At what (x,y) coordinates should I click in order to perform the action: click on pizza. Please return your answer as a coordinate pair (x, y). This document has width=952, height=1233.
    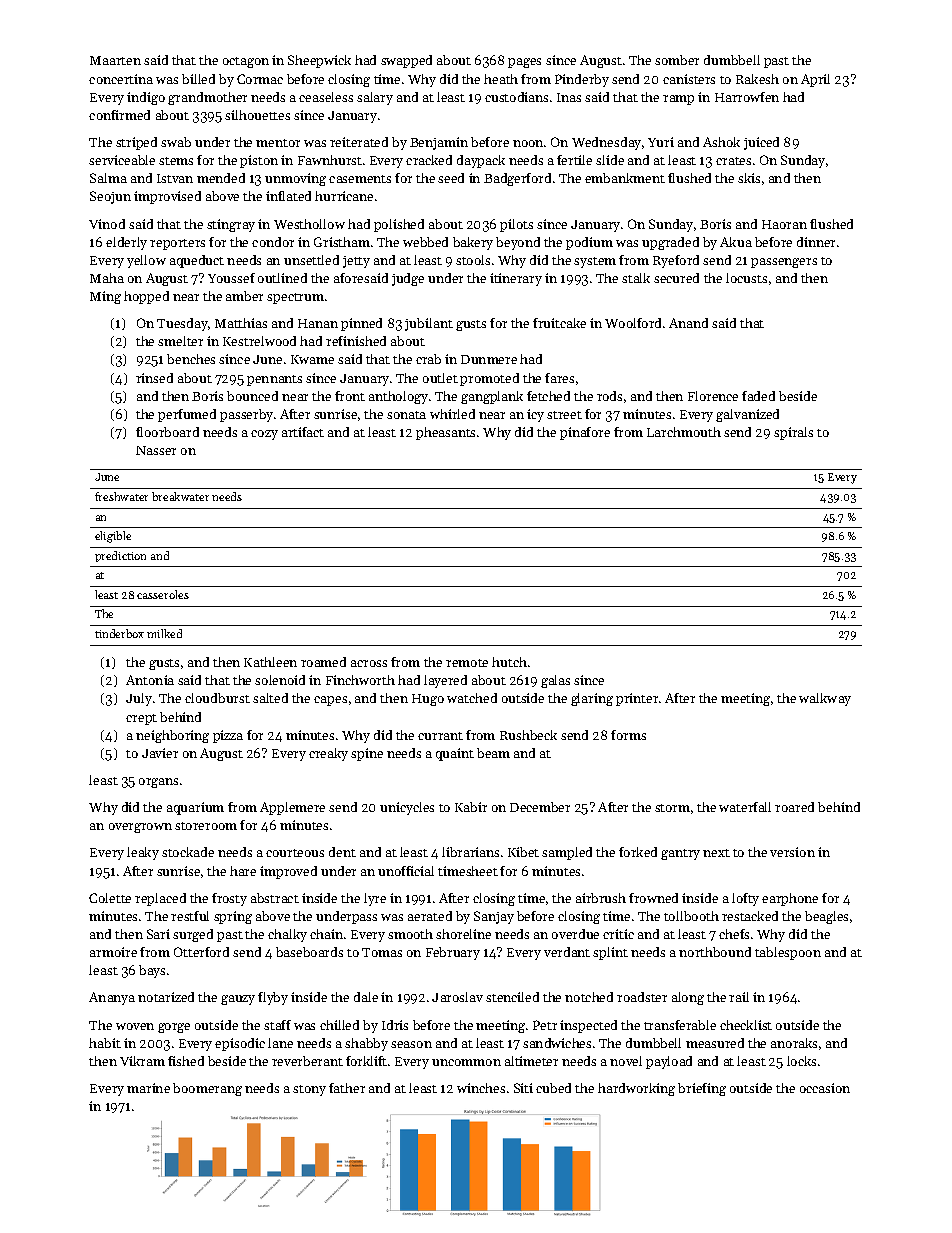
    Looking at the image, I should click on (228, 736).
